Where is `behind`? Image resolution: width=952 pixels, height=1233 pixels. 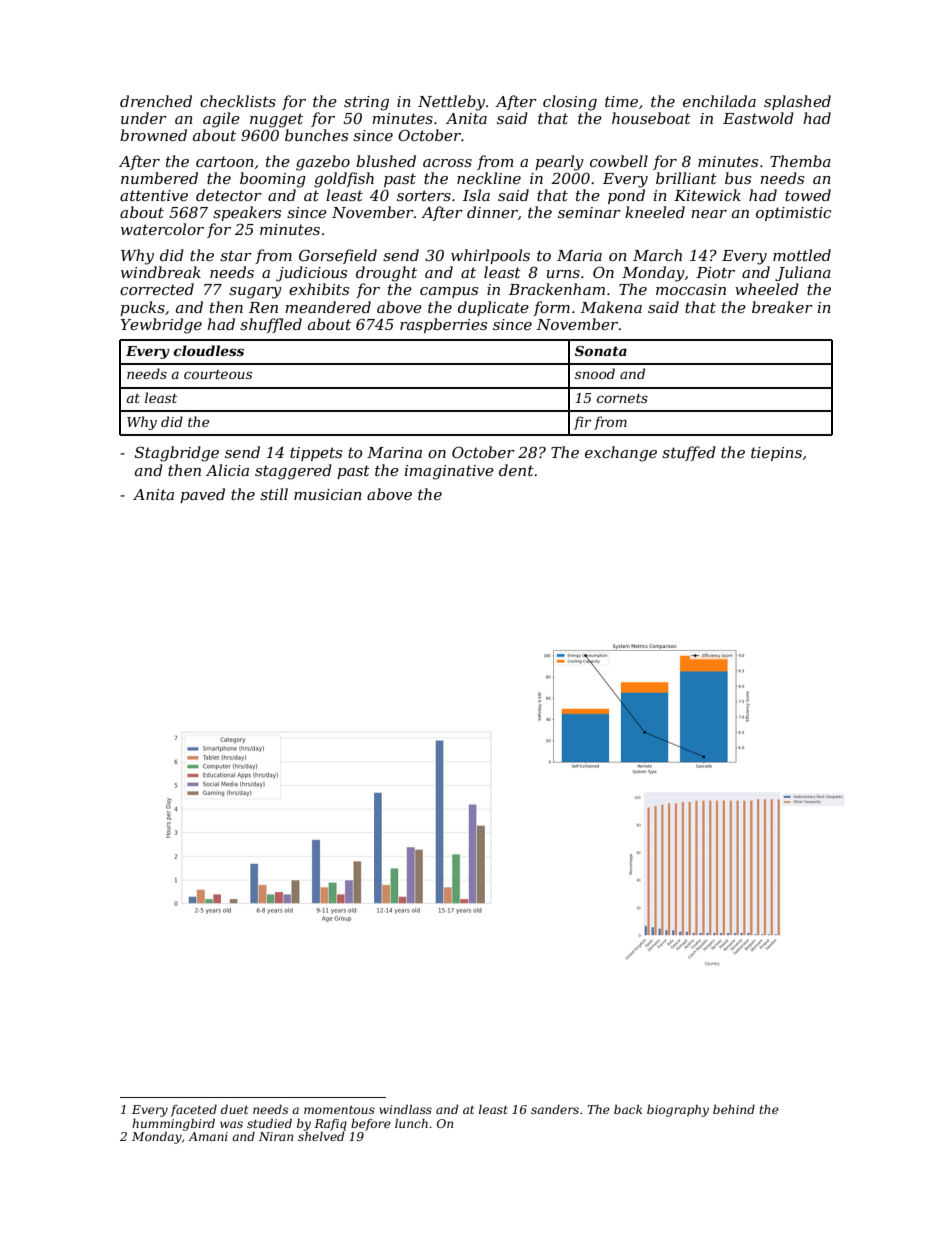 behind is located at coordinates (734, 1109).
